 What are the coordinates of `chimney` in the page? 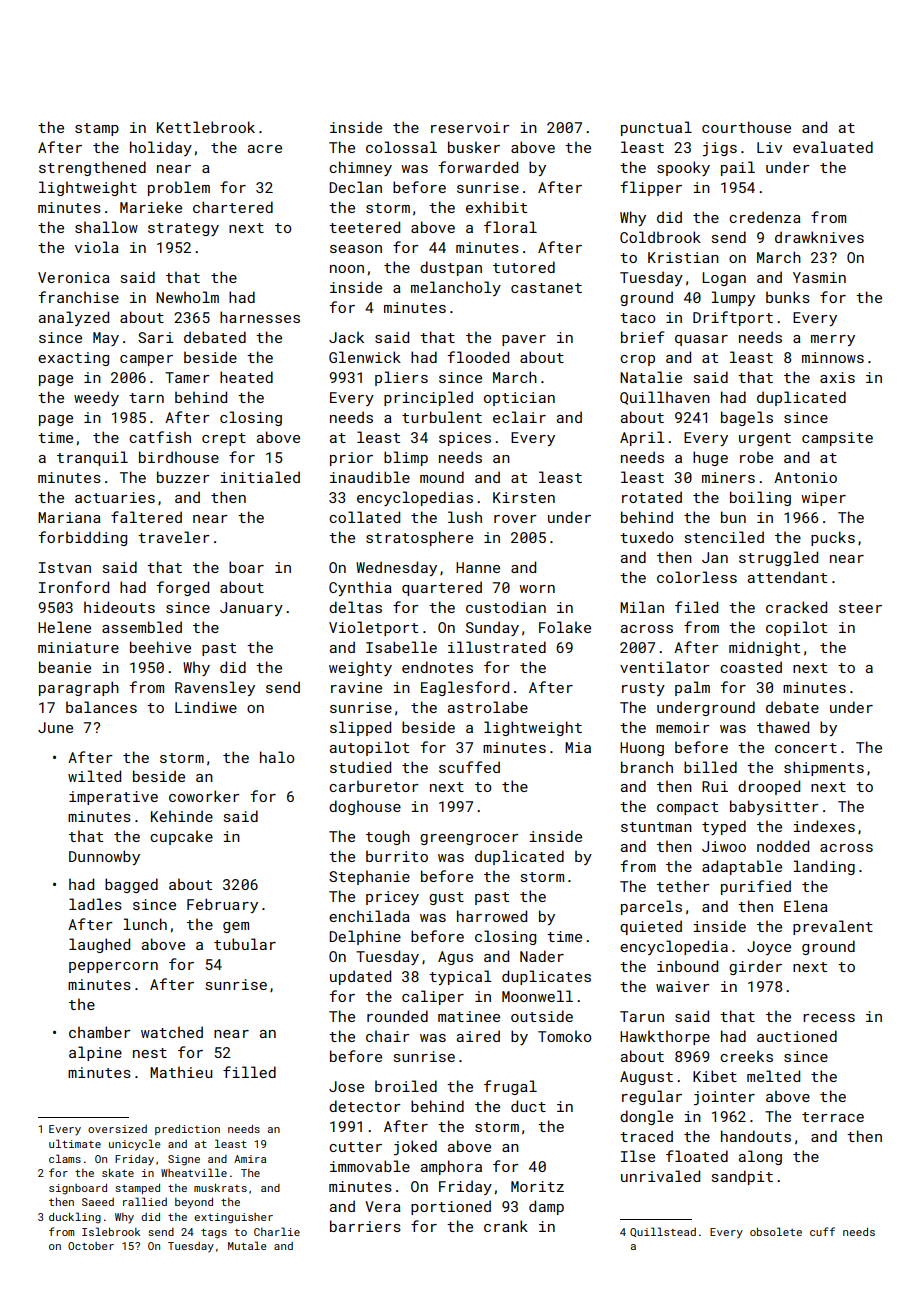 It's located at (360, 168).
